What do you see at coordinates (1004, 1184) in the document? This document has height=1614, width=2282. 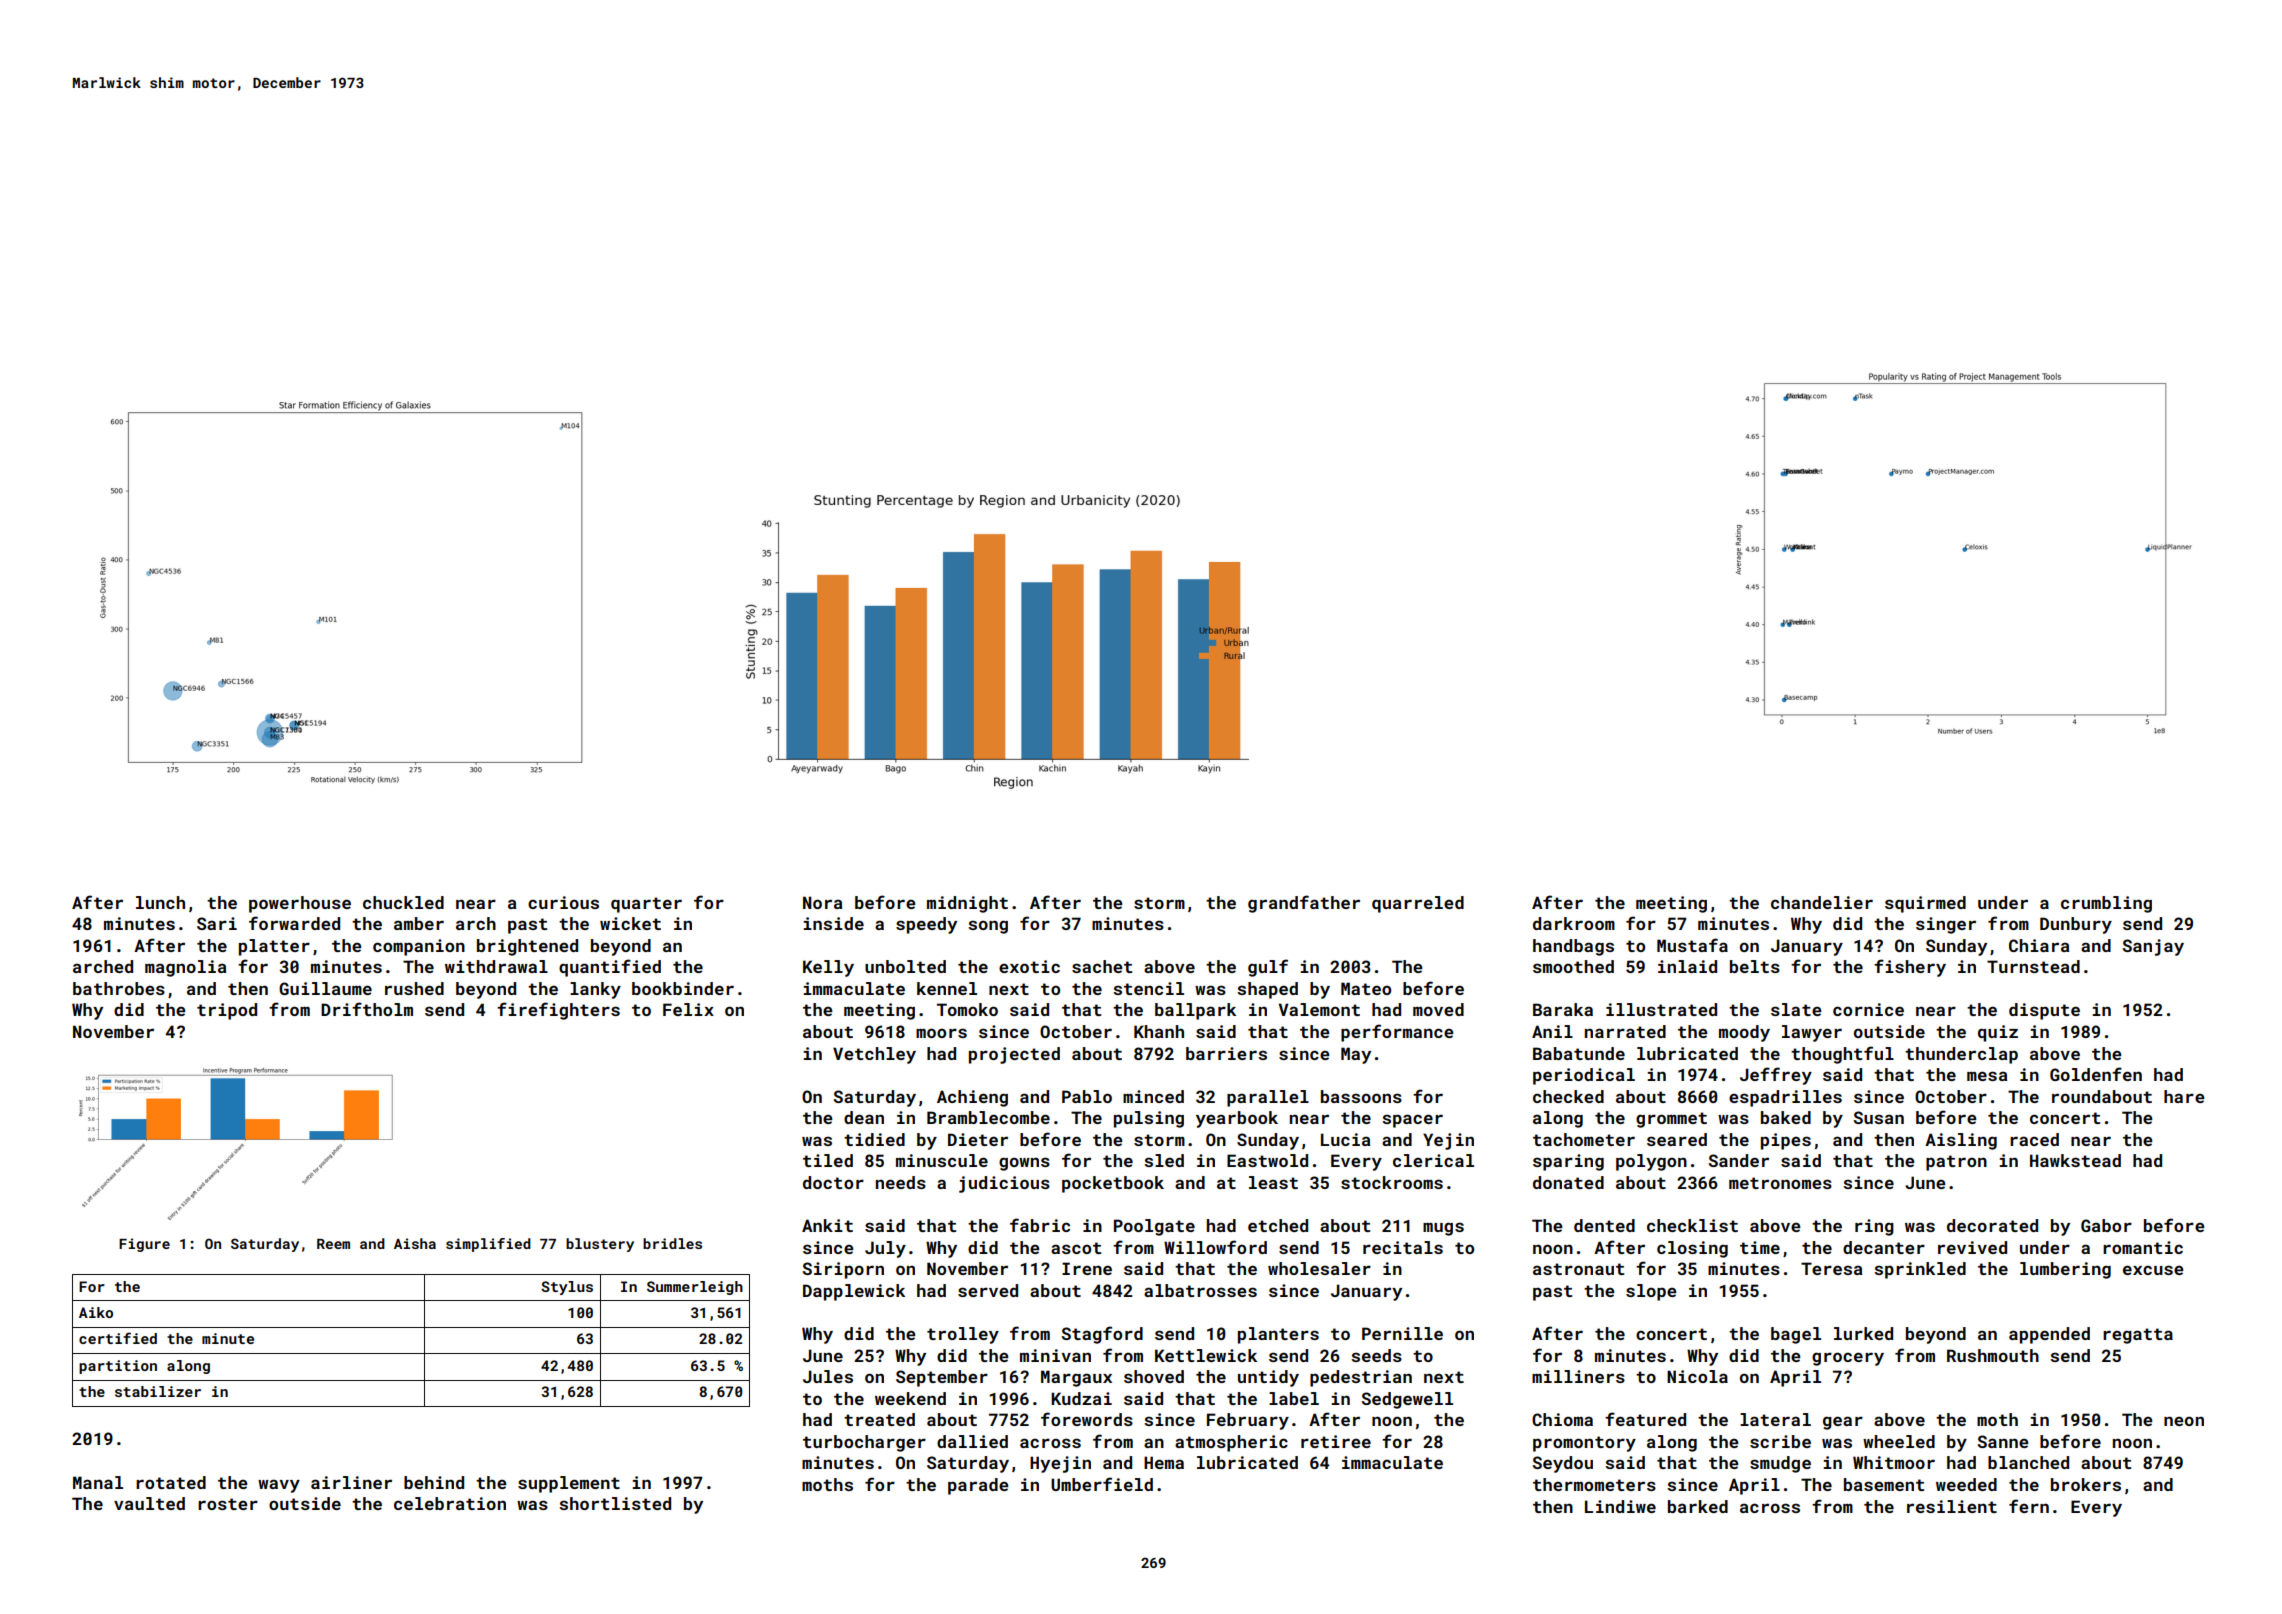 I see `judicious` at bounding box center [1004, 1184].
